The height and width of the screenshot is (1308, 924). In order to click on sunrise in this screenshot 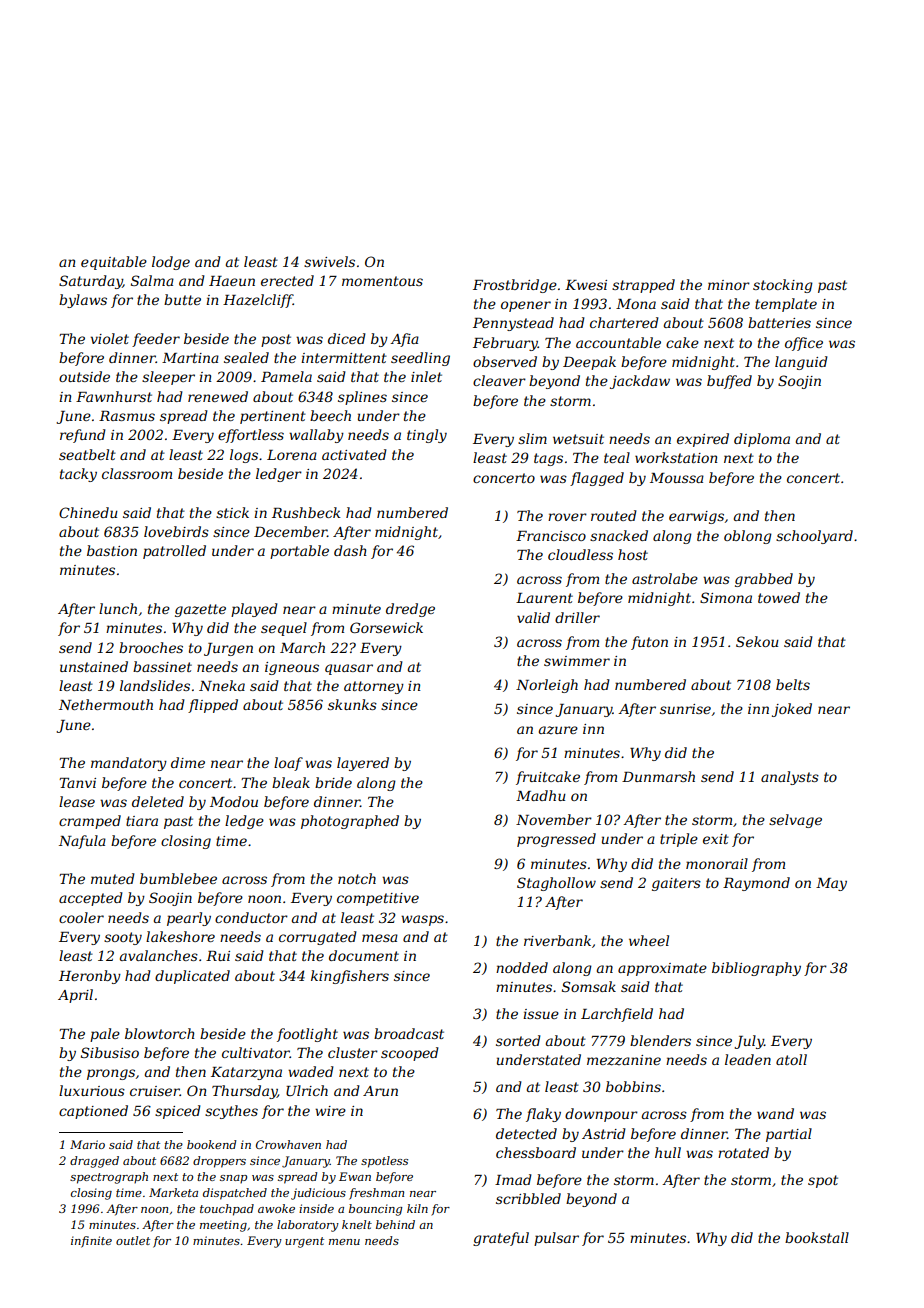, I will do `click(685, 709)`.
